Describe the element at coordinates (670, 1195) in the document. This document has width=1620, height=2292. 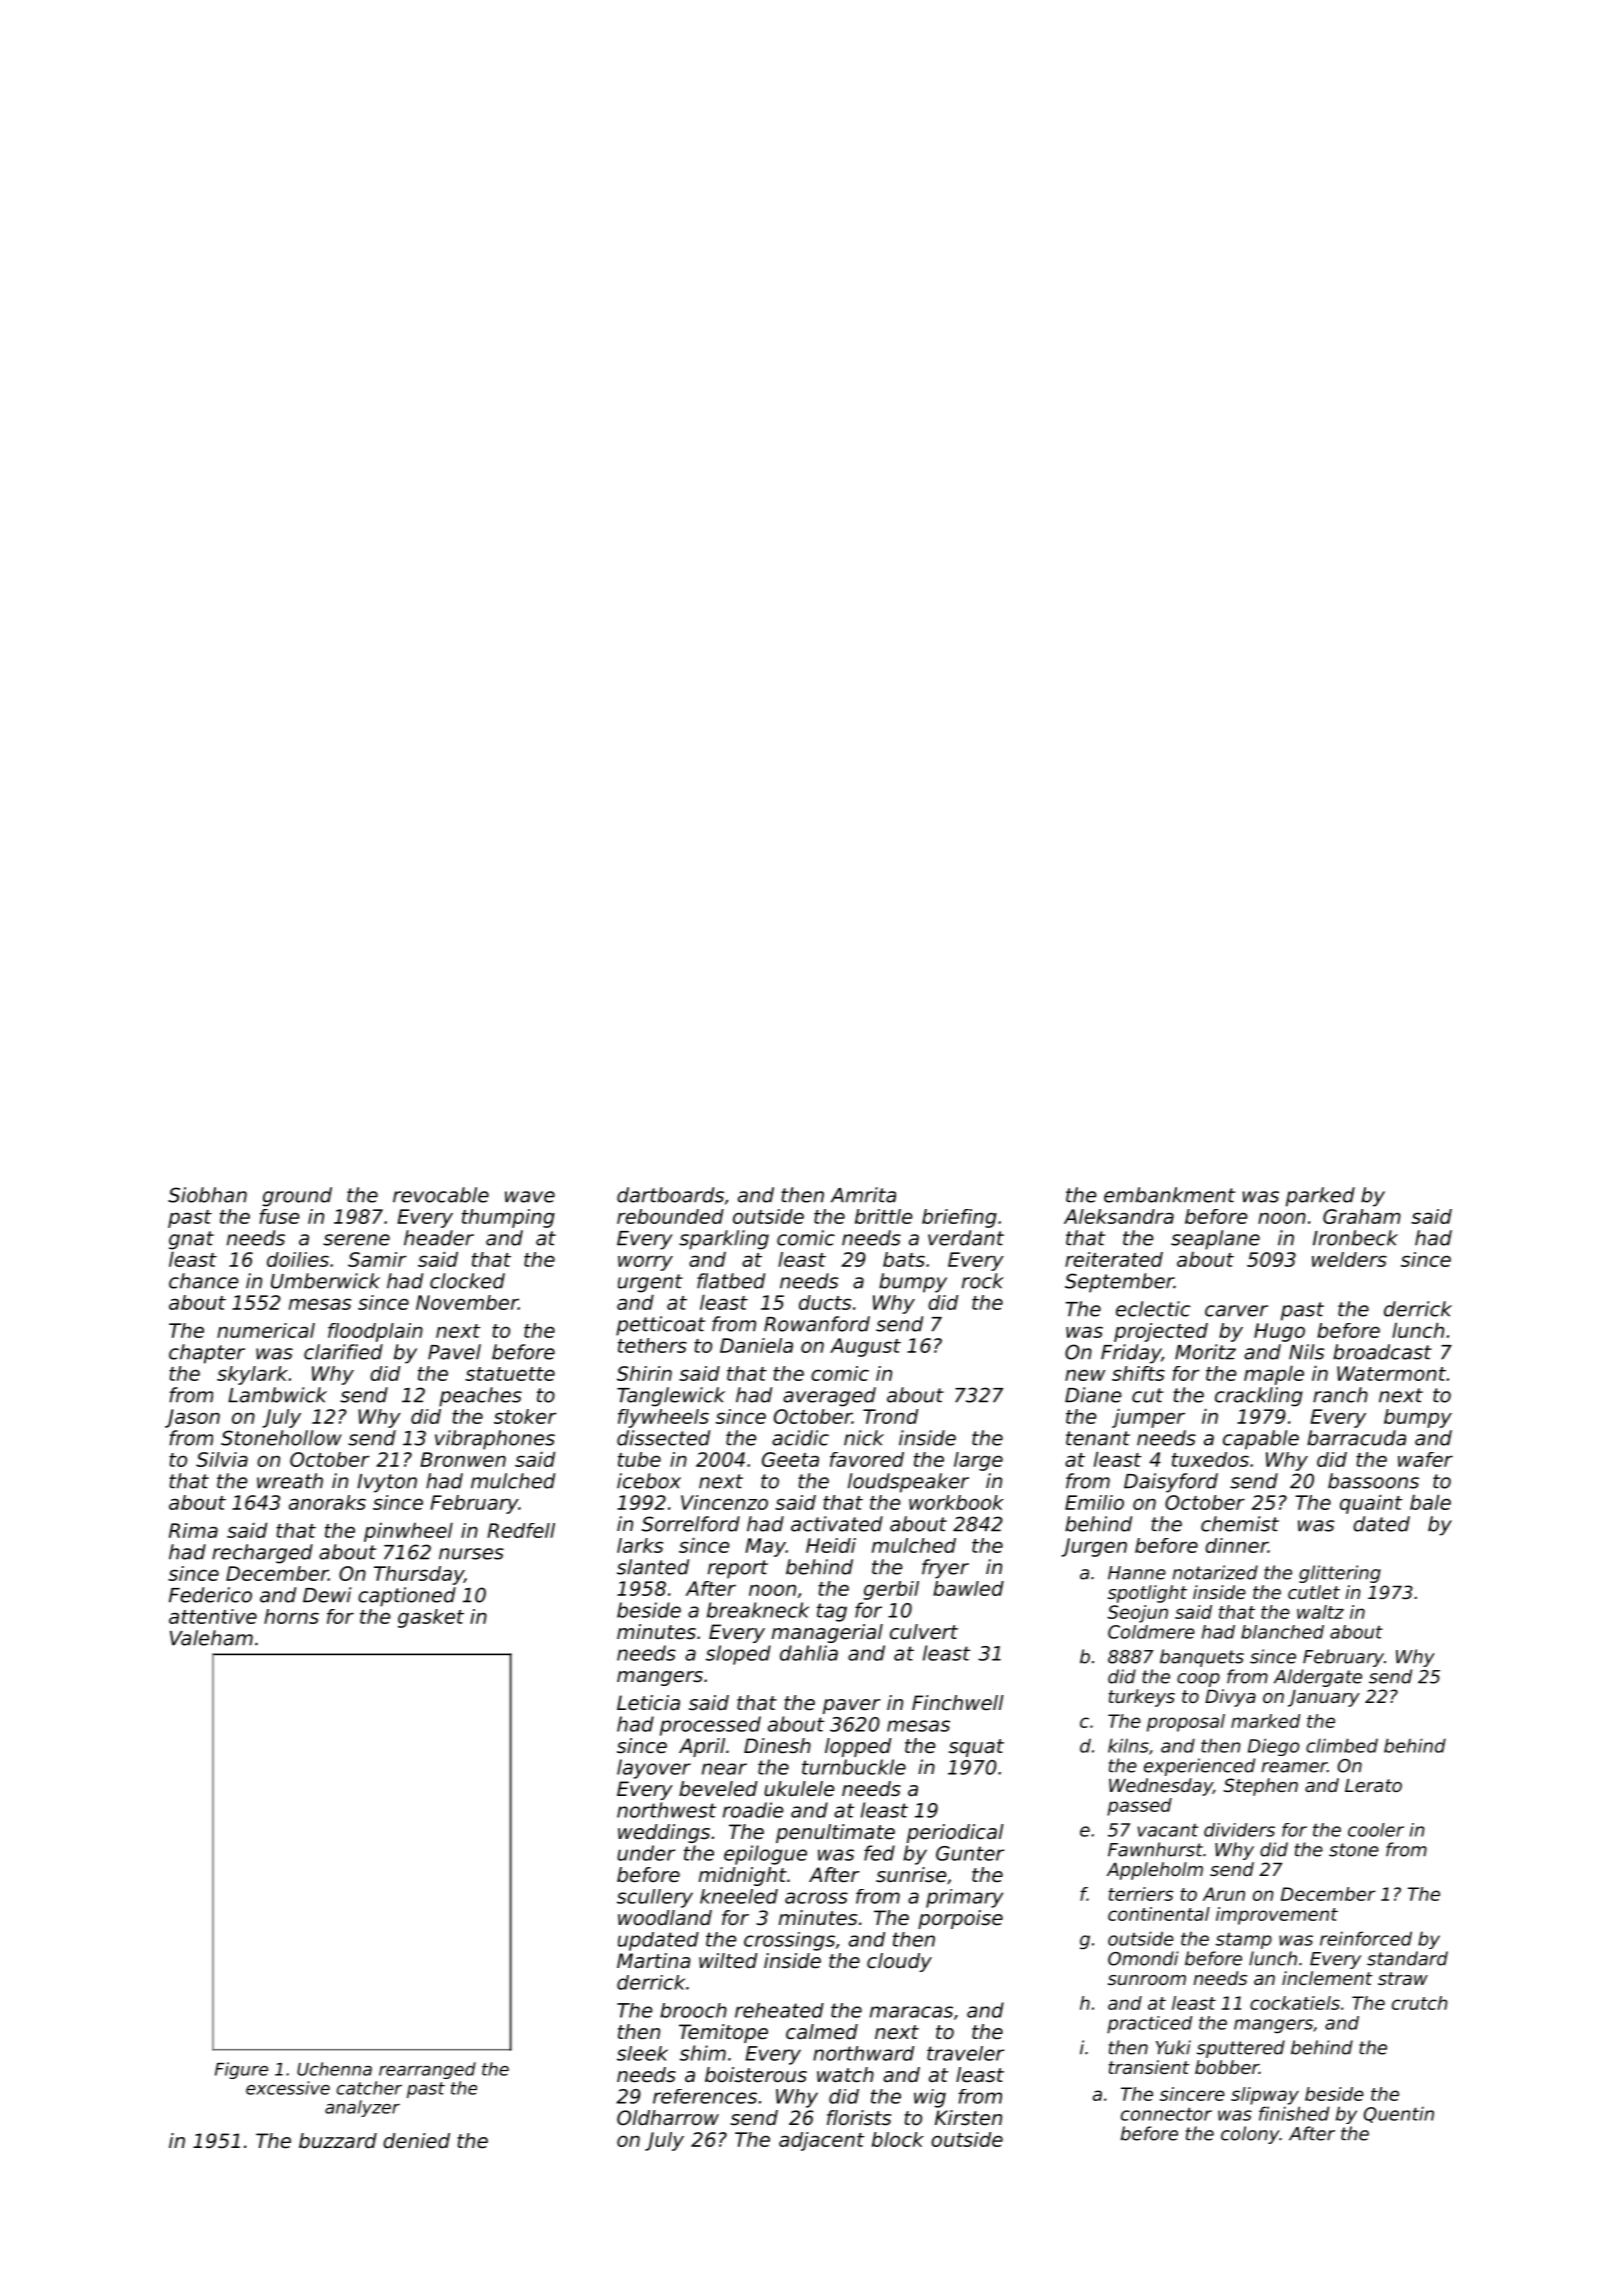
I see `dartboards` at that location.
